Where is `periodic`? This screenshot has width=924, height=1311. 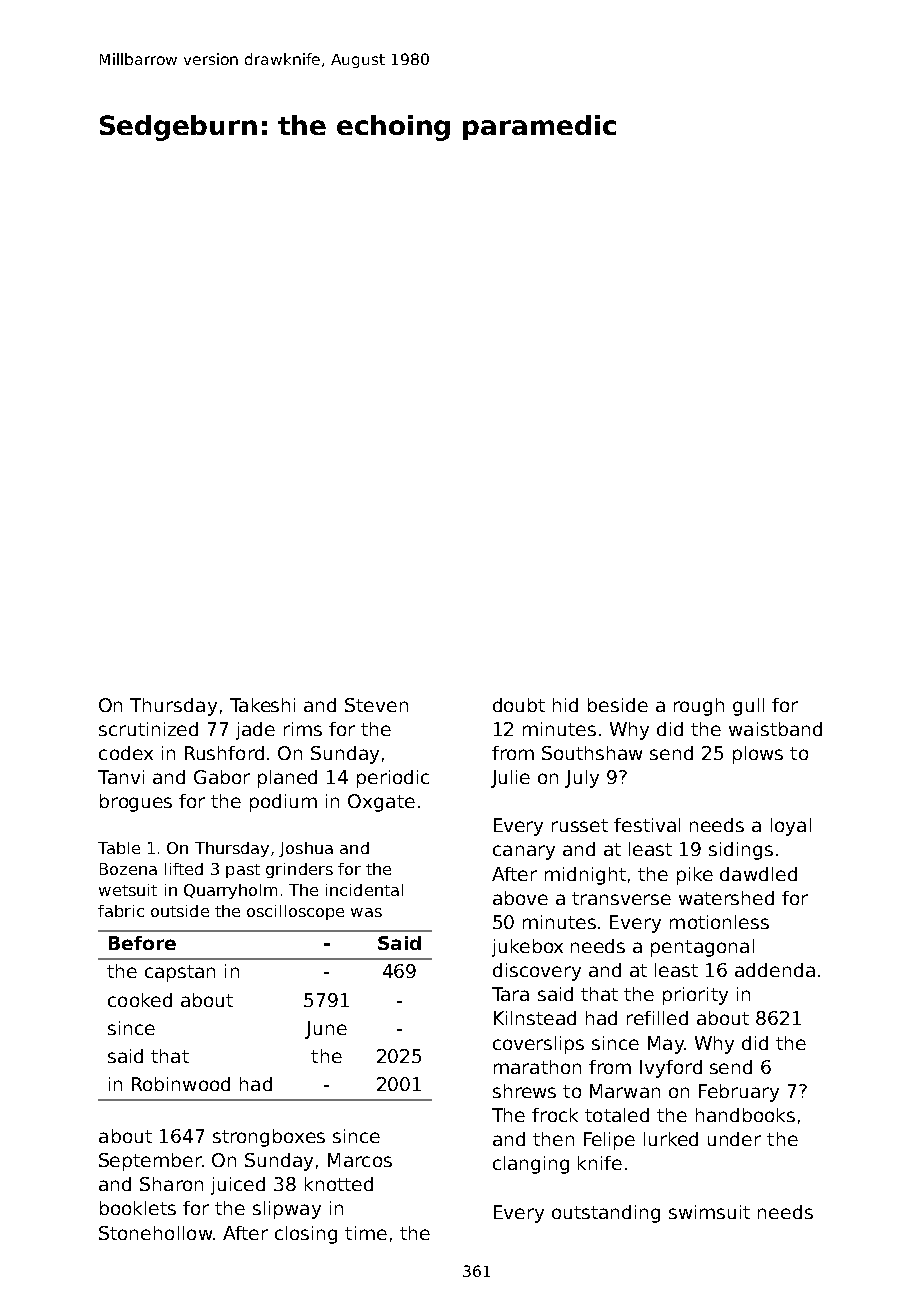 periodic is located at coordinates (393, 779).
